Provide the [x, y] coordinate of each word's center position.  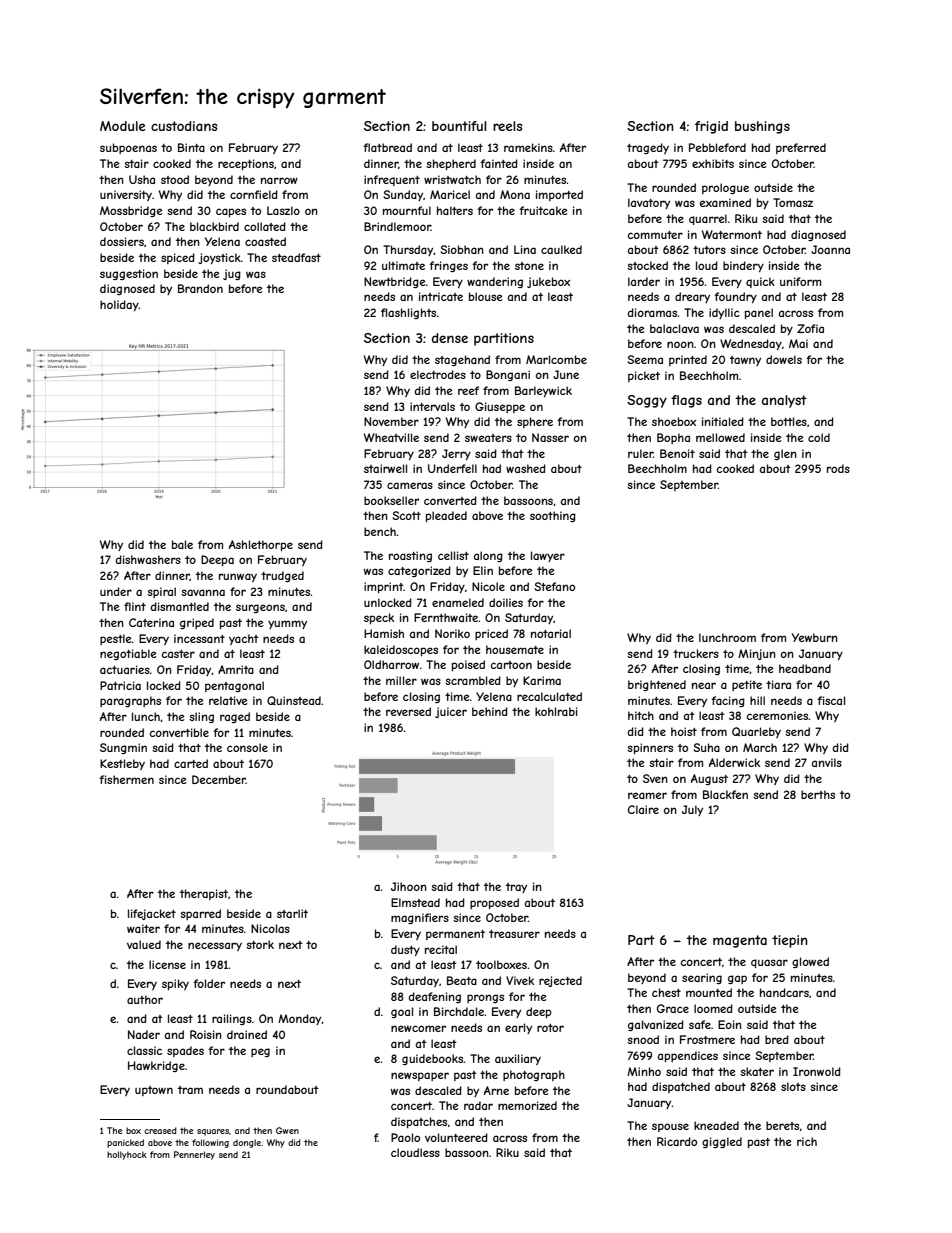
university [126, 195]
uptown [154, 1091]
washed [526, 468]
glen [785, 454]
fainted [499, 163]
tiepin [790, 941]
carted [191, 763]
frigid [711, 127]
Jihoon [409, 886]
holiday [119, 305]
